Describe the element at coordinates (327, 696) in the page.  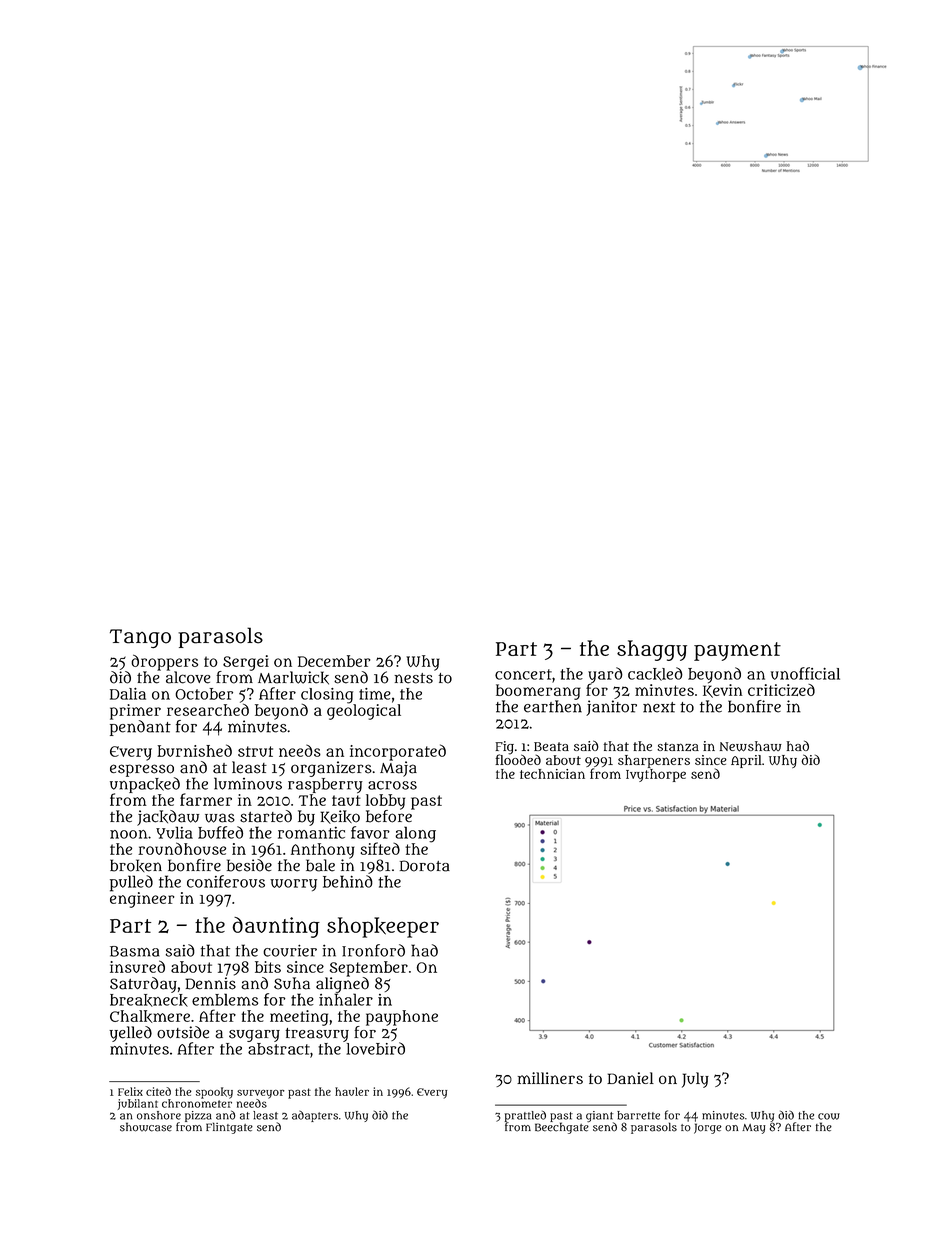
I see `closing` at that location.
